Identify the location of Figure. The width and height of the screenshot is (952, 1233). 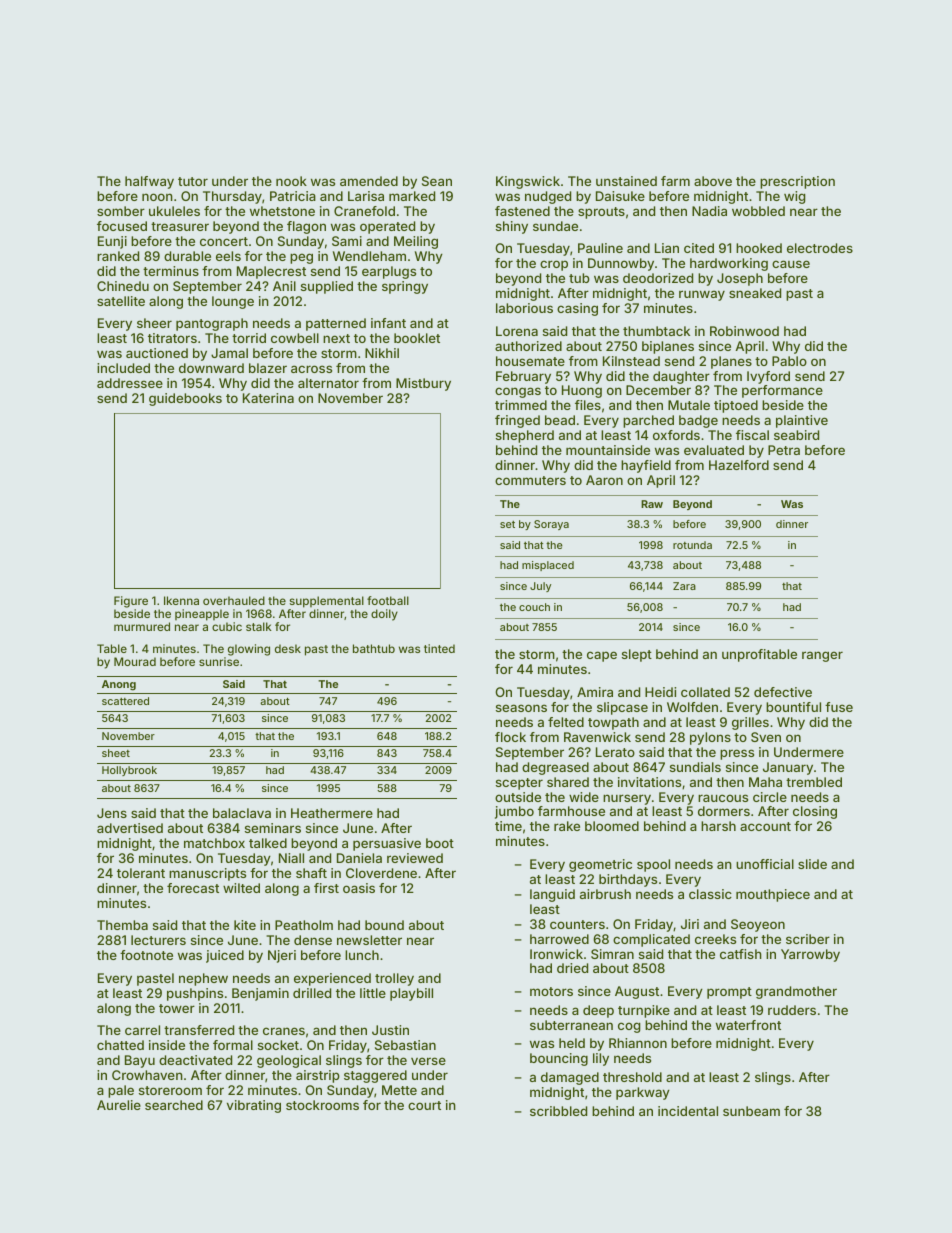
(131, 602).
